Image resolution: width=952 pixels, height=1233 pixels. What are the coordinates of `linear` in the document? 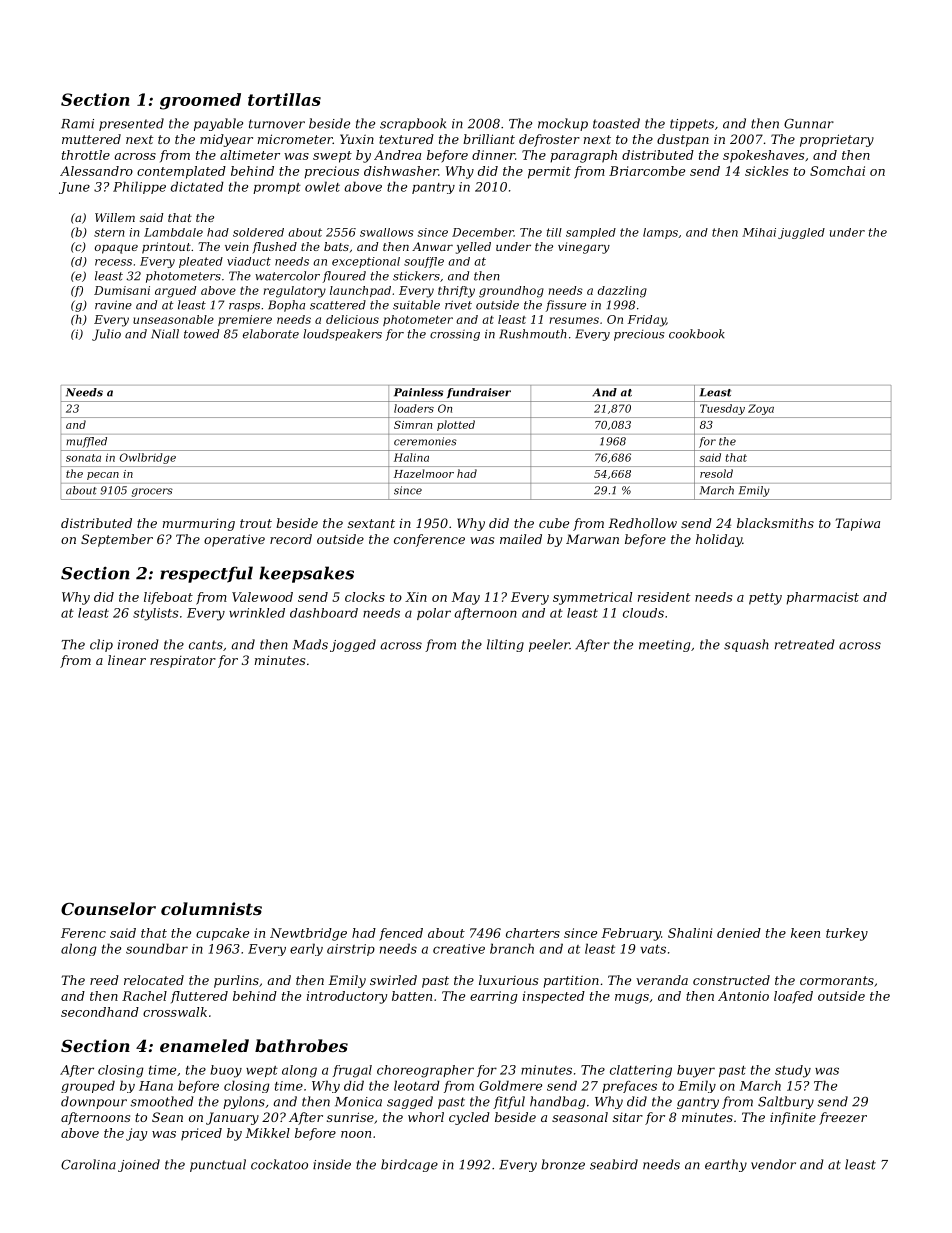 It's located at (127, 660).
